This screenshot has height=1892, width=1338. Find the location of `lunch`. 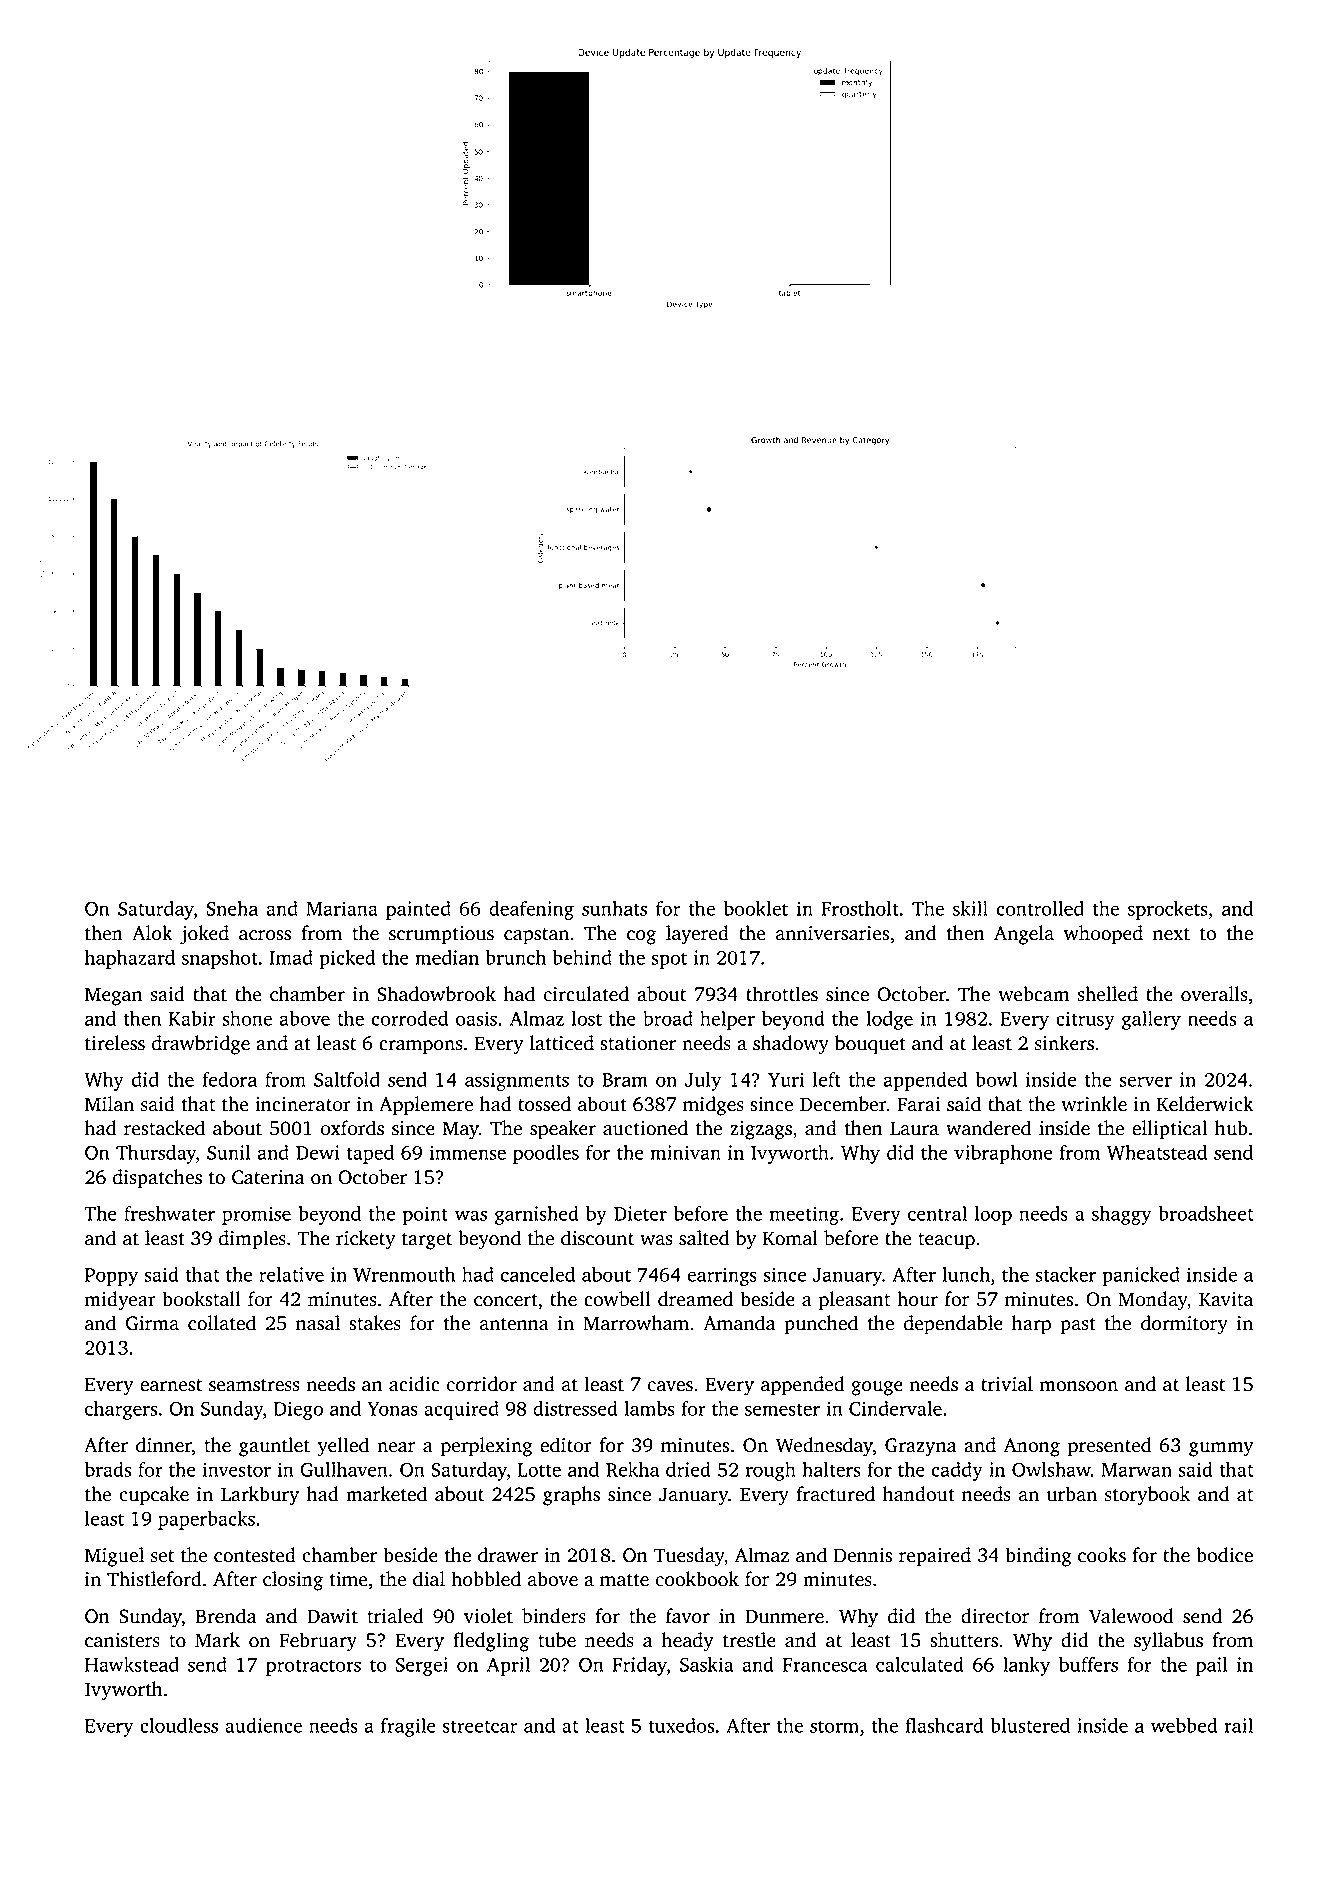

lunch is located at coordinates (966, 1274).
